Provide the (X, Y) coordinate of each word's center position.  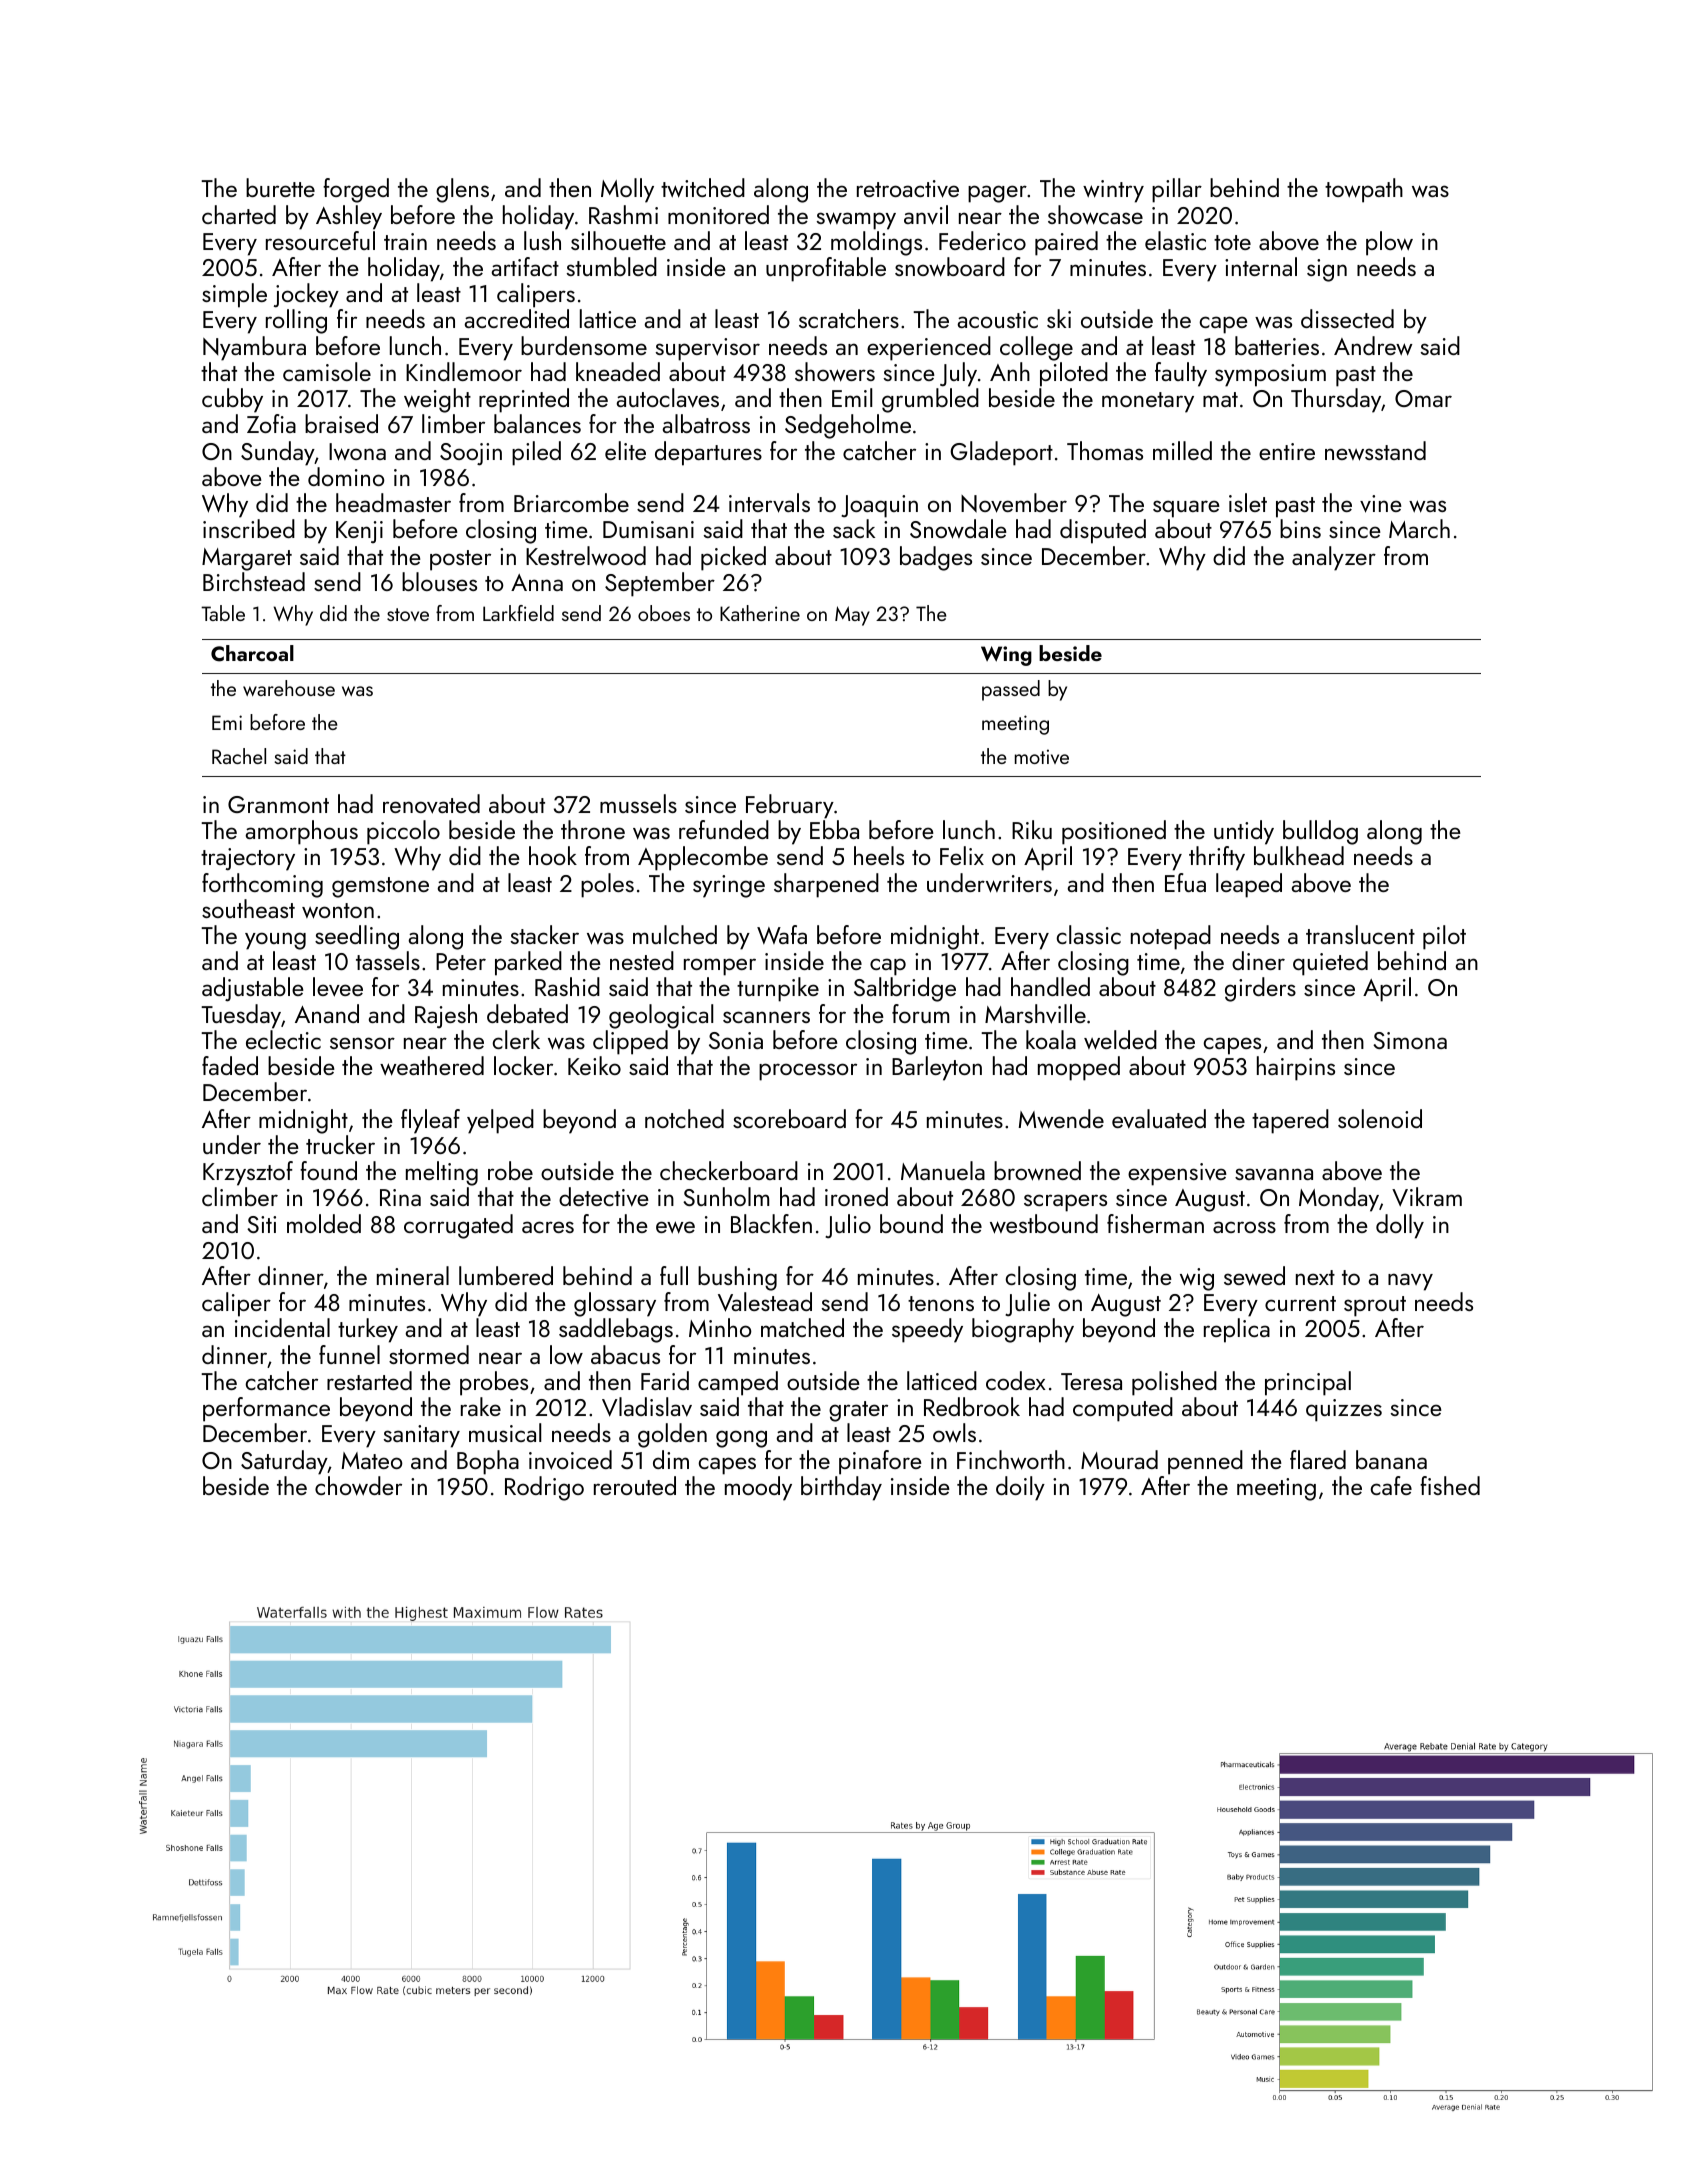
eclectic (283, 1039)
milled (1182, 450)
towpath (1364, 190)
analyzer (1334, 558)
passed (1011, 690)
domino (346, 476)
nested (642, 960)
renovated (431, 804)
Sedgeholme (848, 426)
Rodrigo (544, 1488)
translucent (1360, 934)
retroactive (908, 189)
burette (280, 187)
